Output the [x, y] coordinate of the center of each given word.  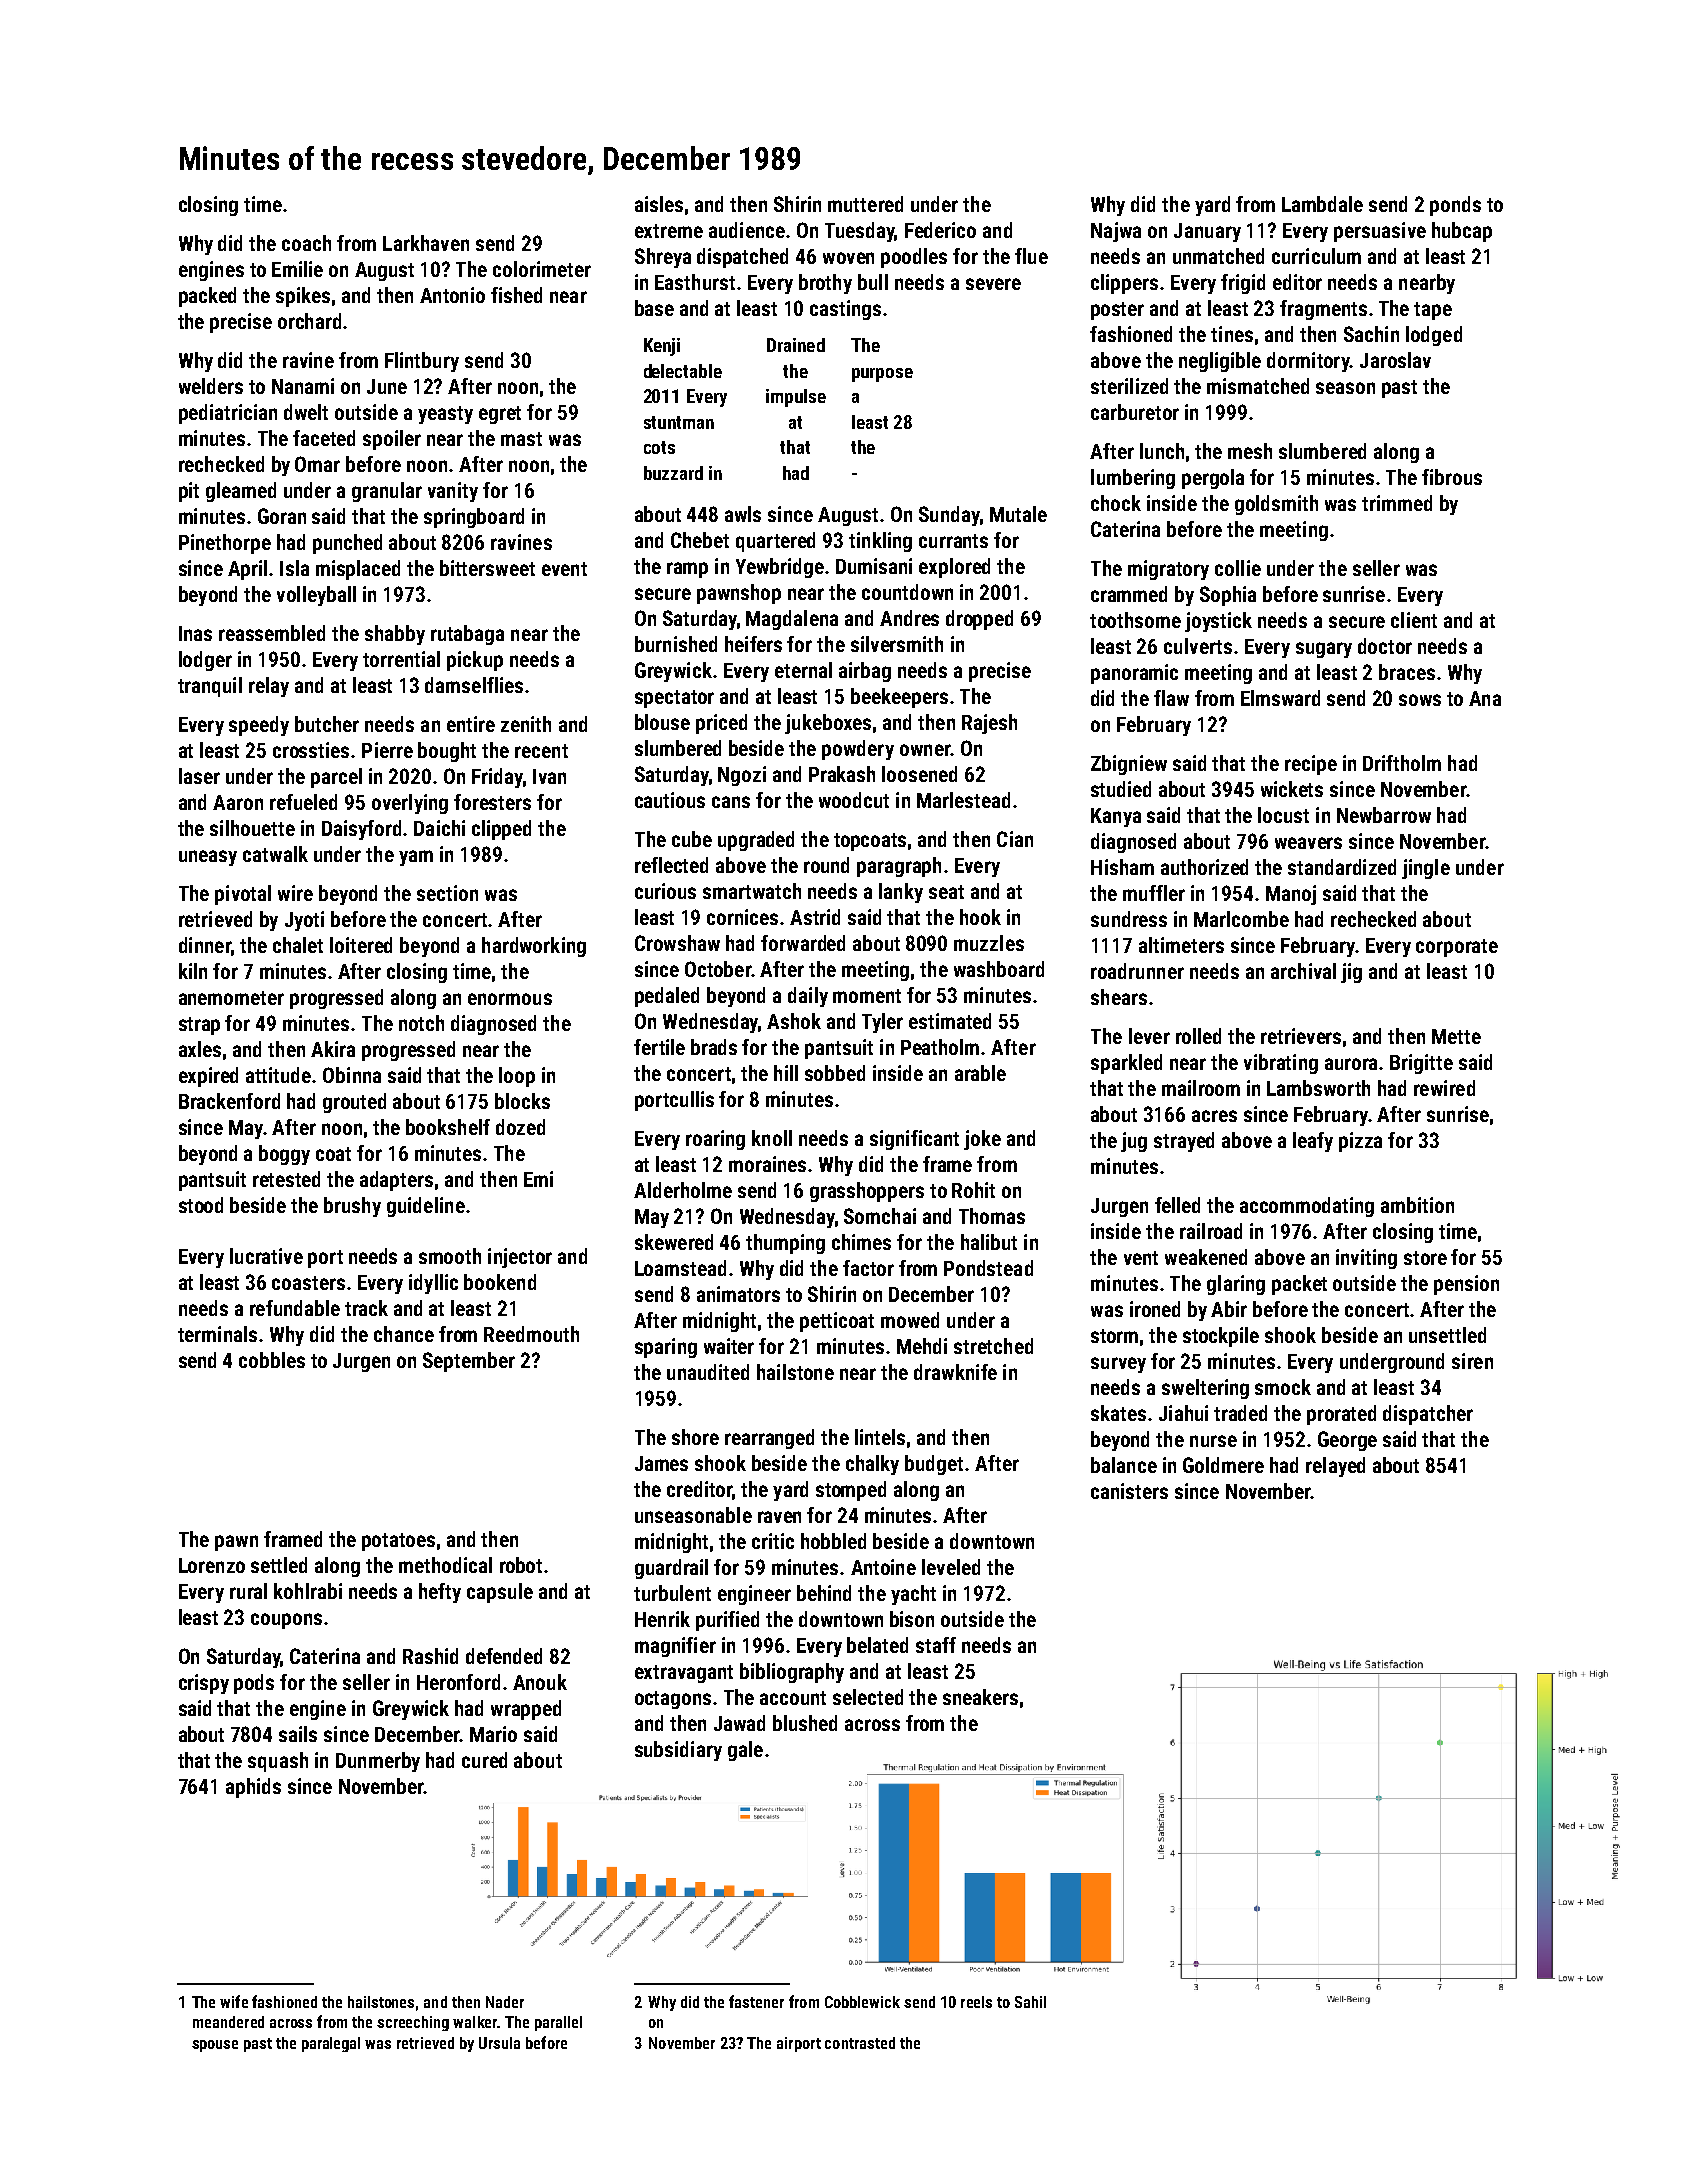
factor [868, 1268]
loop [517, 1077]
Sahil [1030, 2002]
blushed [805, 1723]
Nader [505, 2002]
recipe [1311, 765]
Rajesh [989, 724]
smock [1283, 1387]
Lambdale [1322, 204]
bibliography [792, 1673]
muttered [865, 204]
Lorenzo [212, 1565]
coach [306, 243]
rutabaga [467, 635]
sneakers [980, 1697]
